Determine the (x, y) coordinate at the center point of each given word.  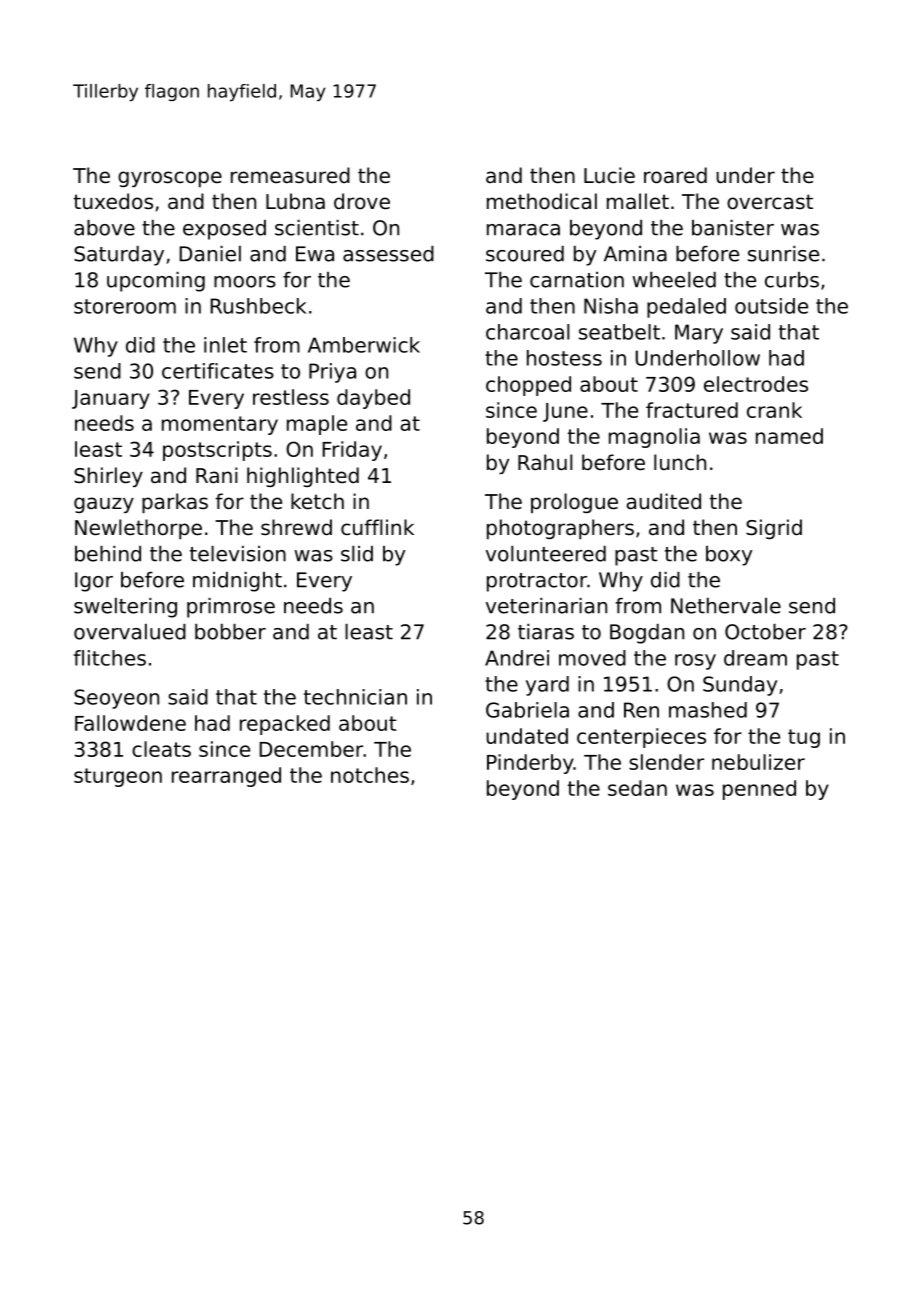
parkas (175, 503)
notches (370, 775)
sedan (637, 788)
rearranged (226, 777)
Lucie (609, 175)
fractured (692, 410)
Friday (352, 451)
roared (675, 175)
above (104, 228)
